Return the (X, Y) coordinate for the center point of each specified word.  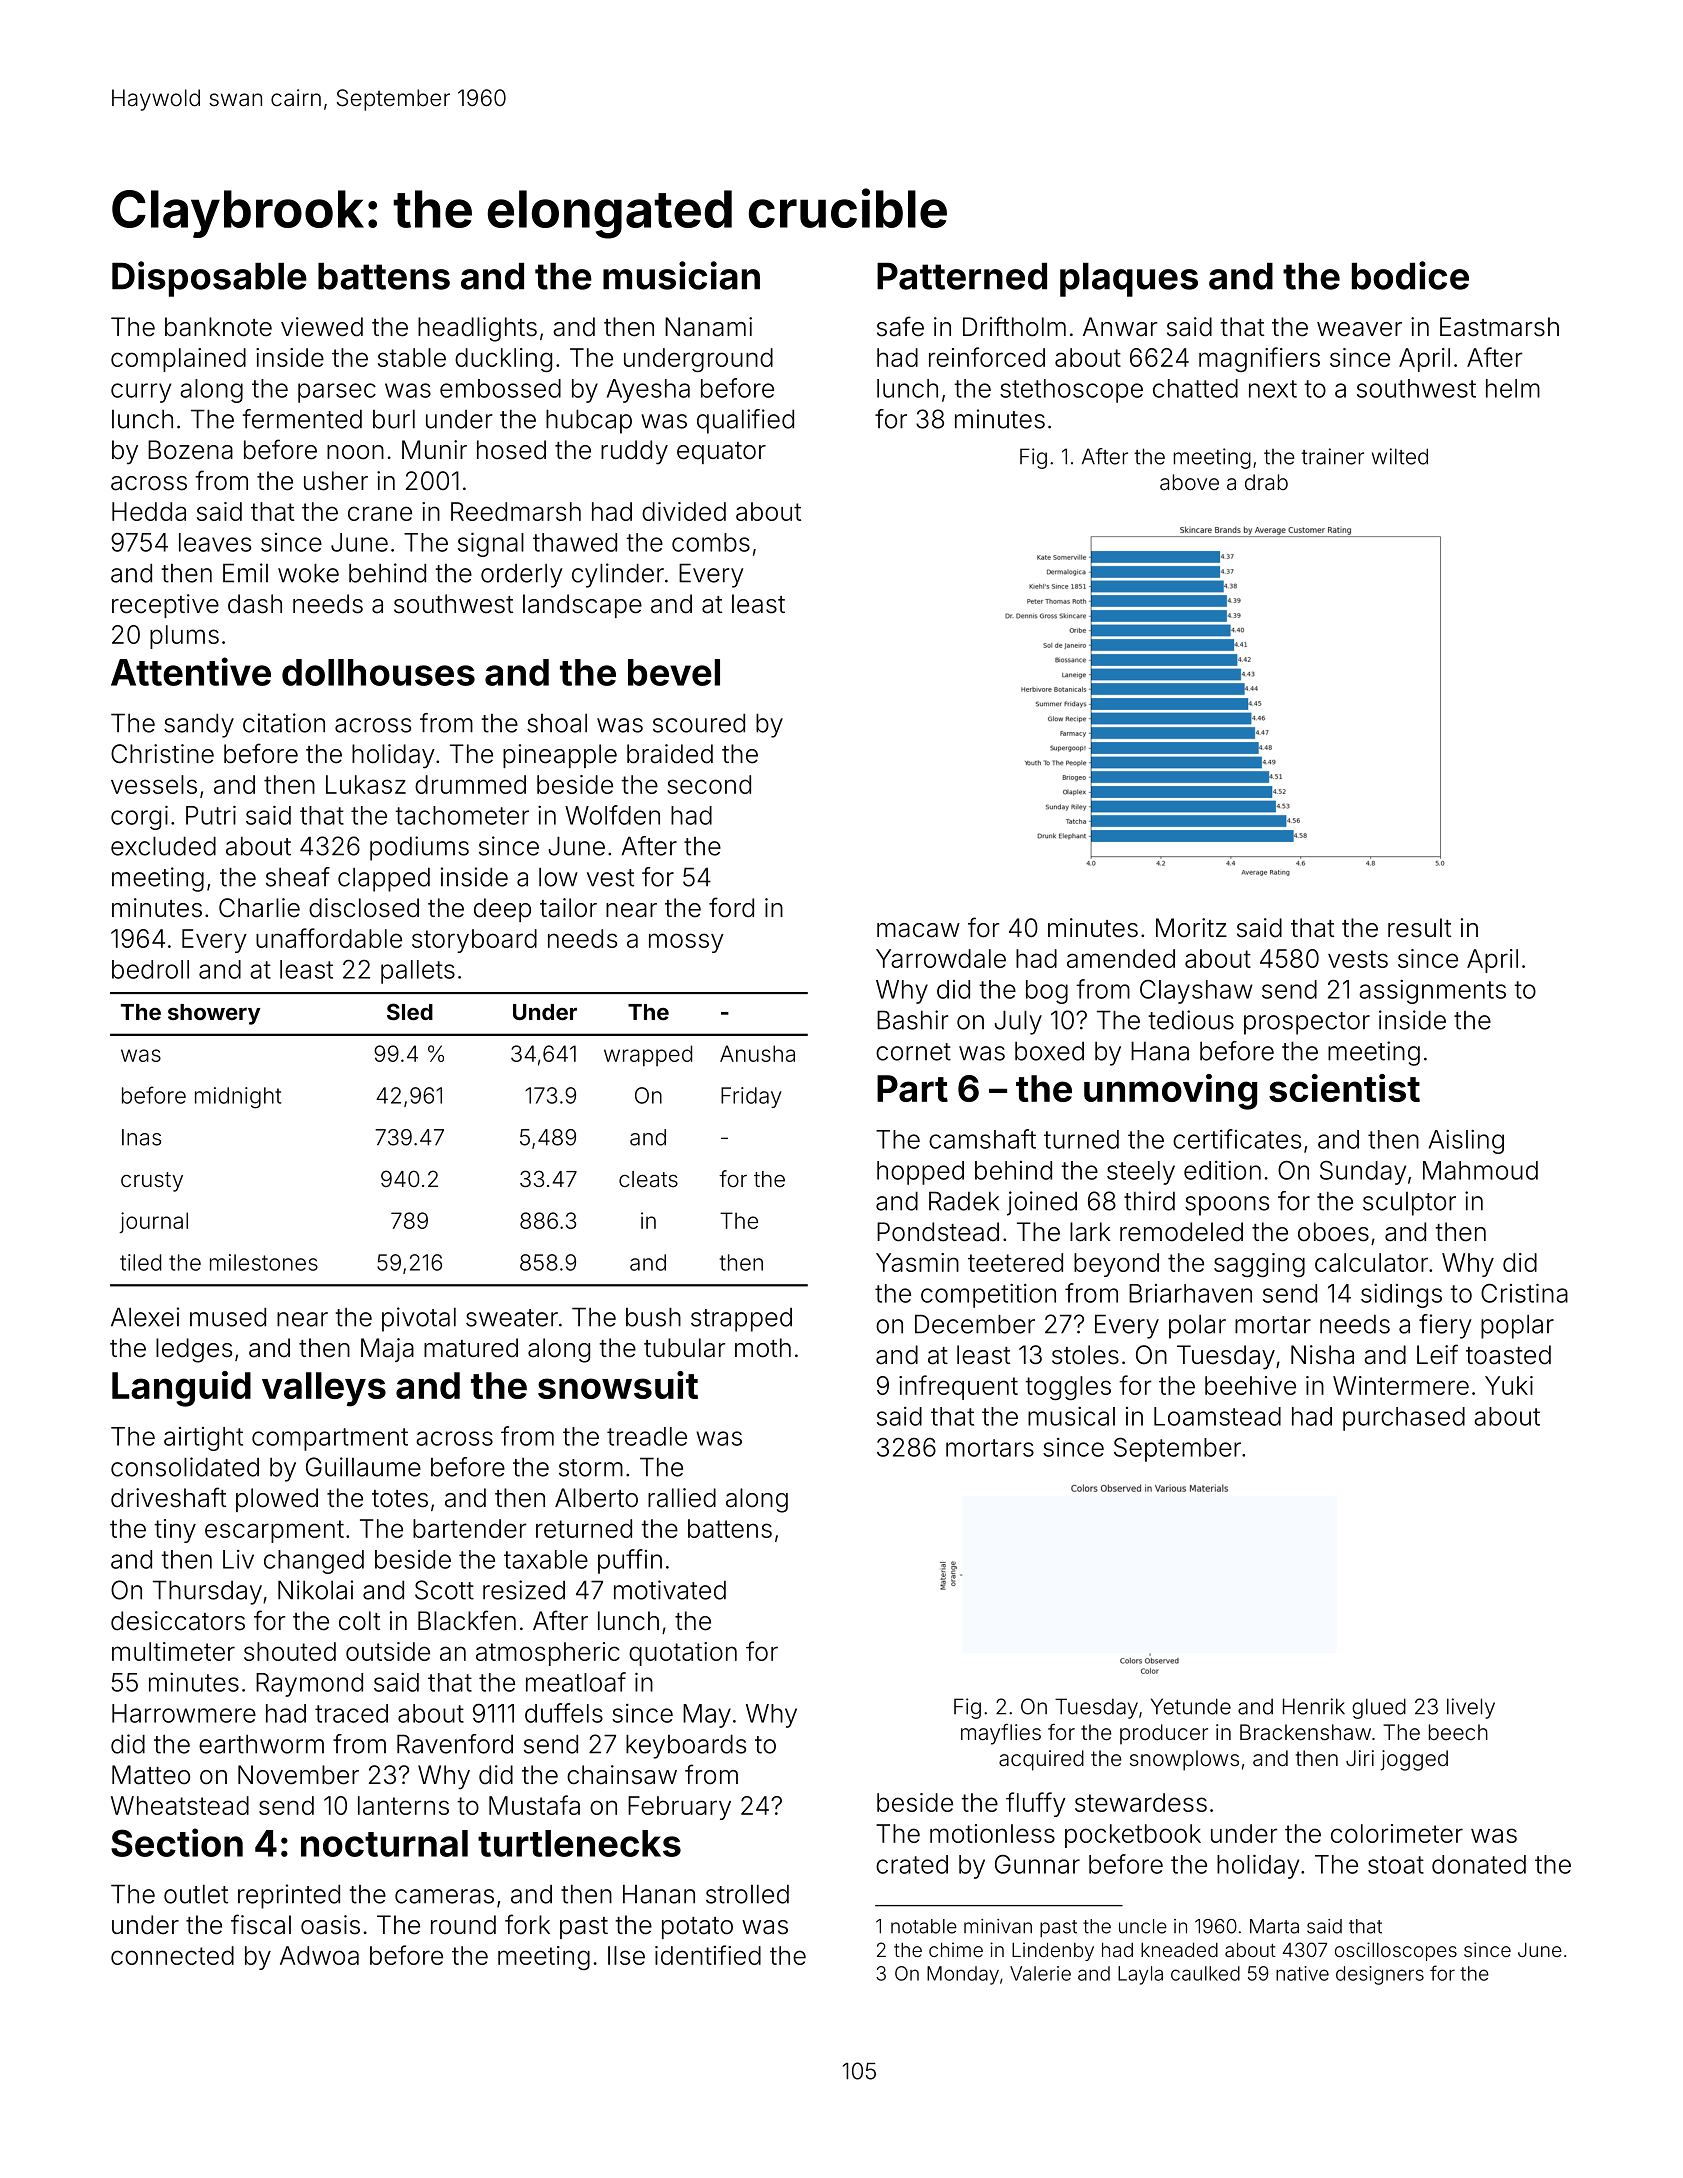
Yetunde (1191, 1706)
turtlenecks (579, 1843)
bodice (1410, 275)
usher (336, 481)
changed (314, 1562)
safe (900, 326)
